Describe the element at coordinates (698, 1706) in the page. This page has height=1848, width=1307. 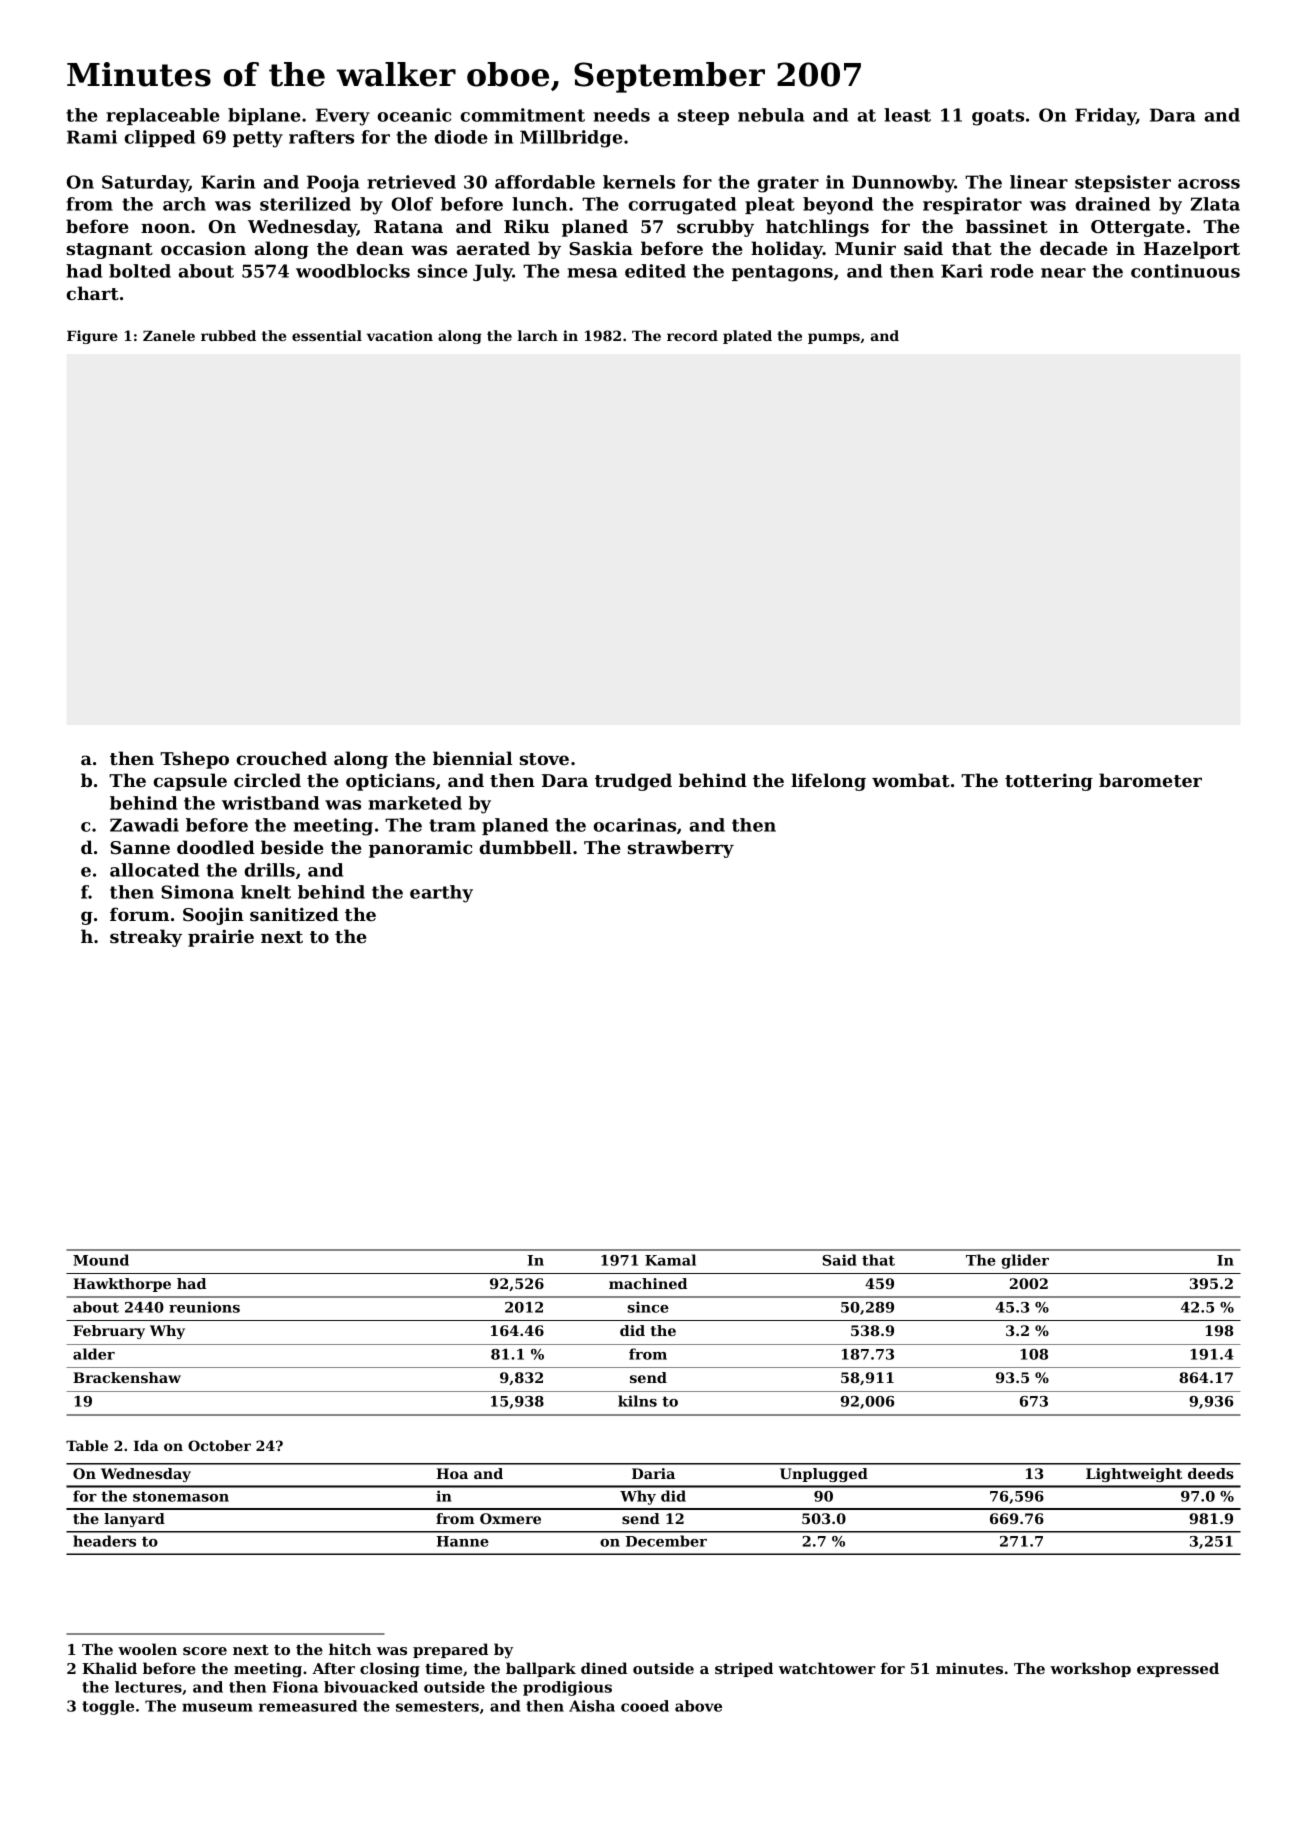
I see `above` at that location.
